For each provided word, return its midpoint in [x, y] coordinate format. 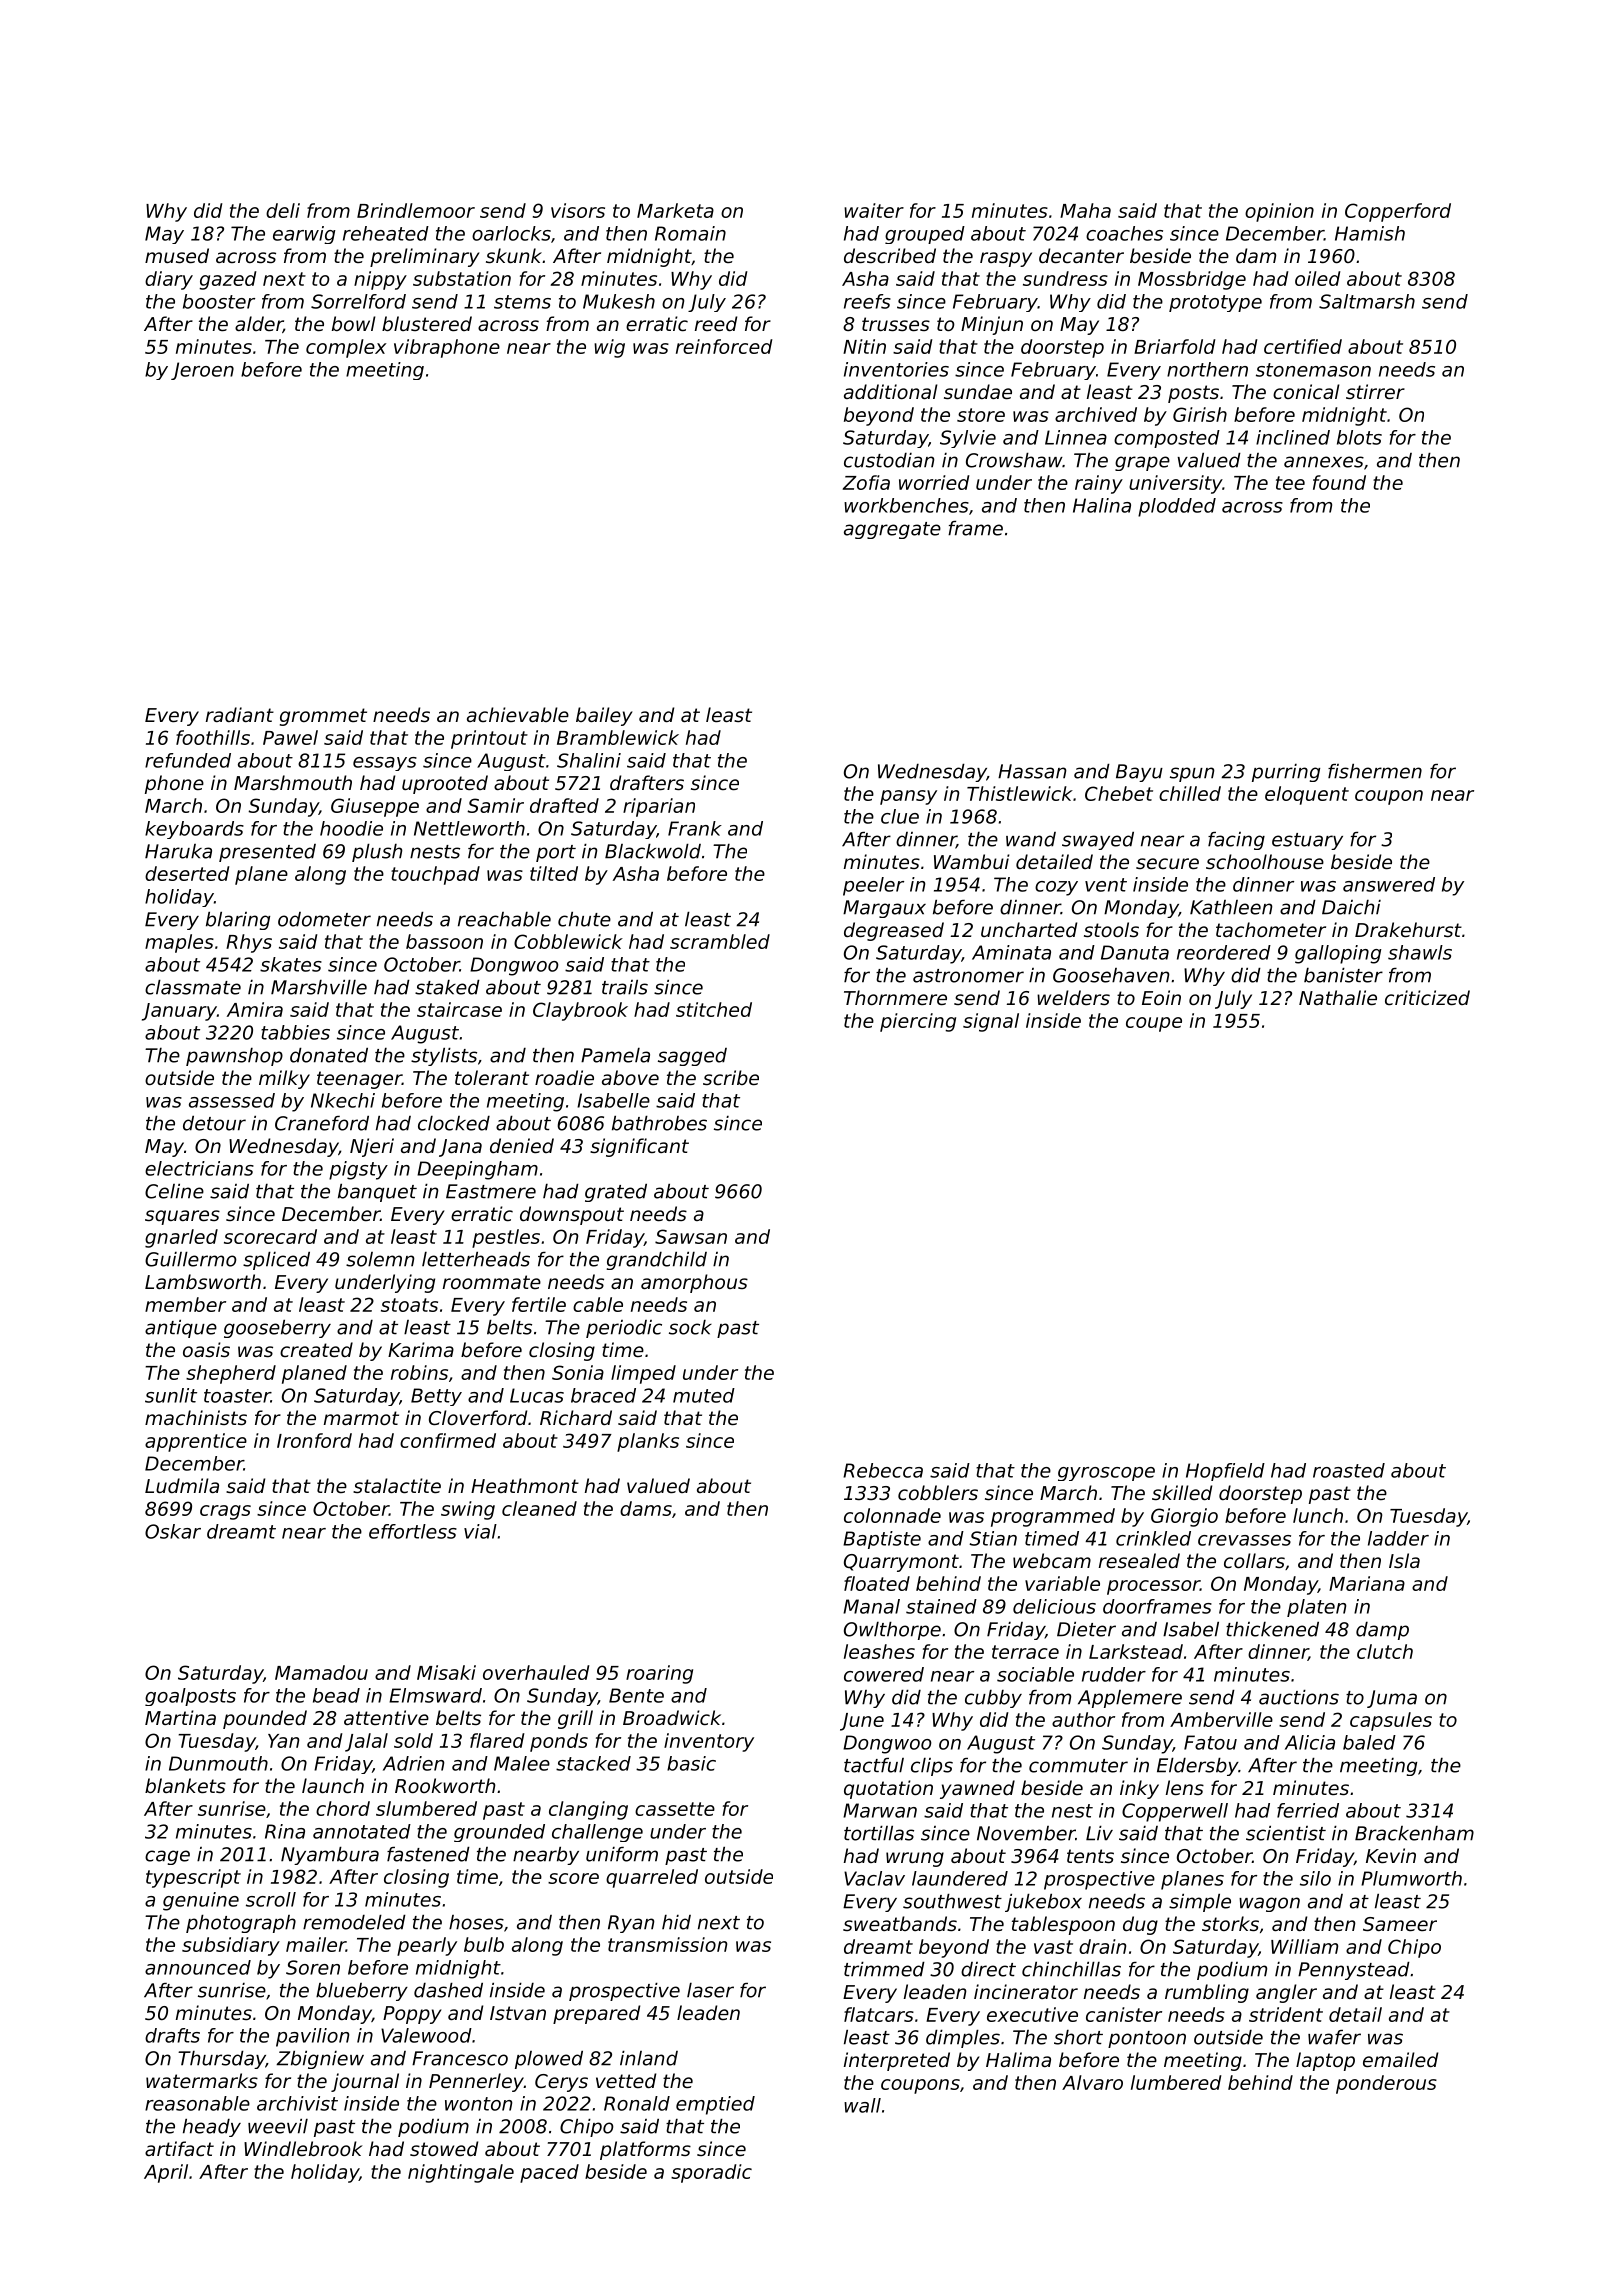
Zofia [866, 482]
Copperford [1398, 212]
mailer [316, 1944]
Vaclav [874, 1878]
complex [346, 348]
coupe [1154, 1024]
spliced [276, 1261]
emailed [1400, 2059]
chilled [1190, 793]
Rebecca [883, 1470]
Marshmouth [293, 782]
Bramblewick [618, 737]
